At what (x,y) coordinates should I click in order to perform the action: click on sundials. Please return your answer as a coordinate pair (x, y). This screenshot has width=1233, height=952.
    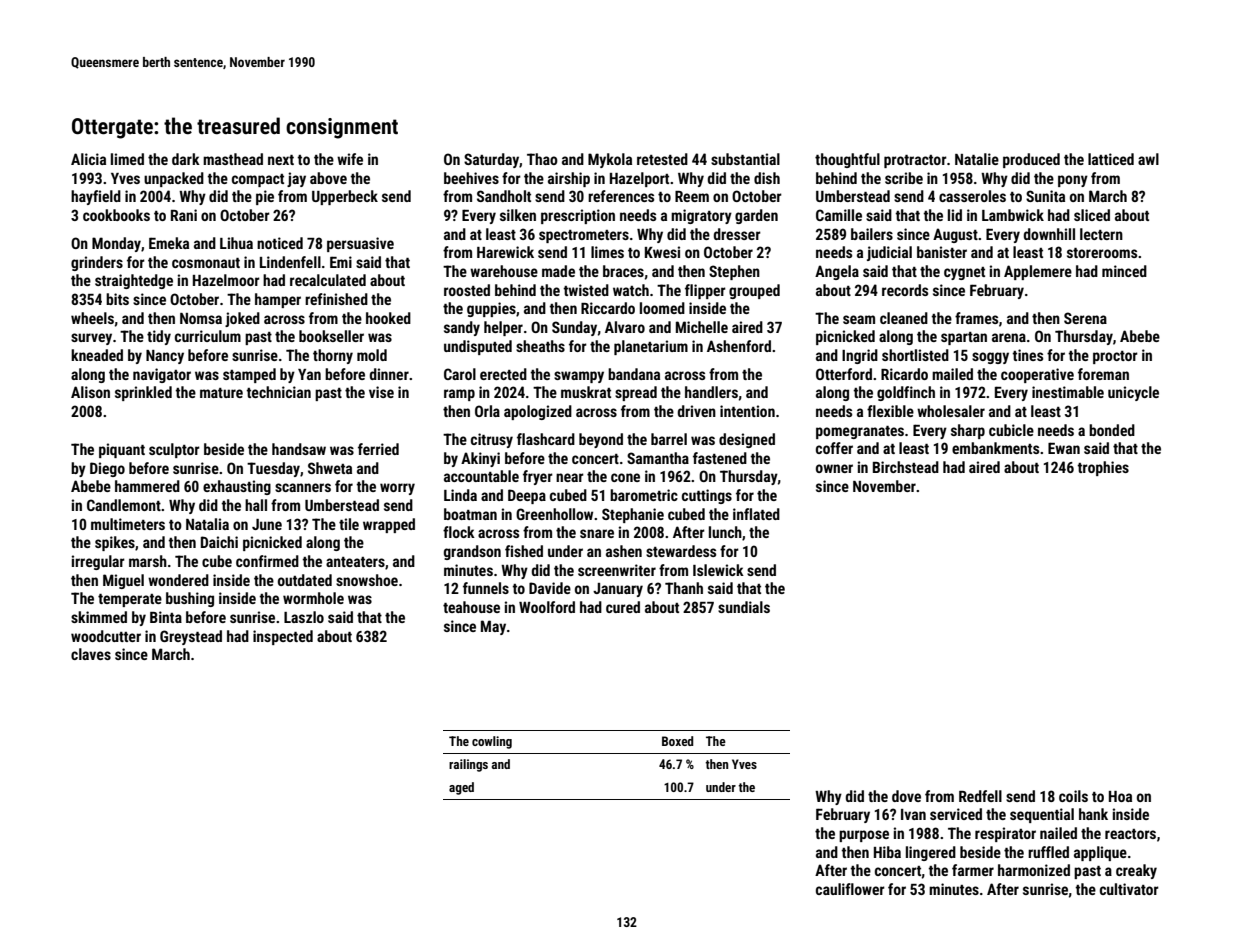
    Looking at the image, I should click on (744, 607).
